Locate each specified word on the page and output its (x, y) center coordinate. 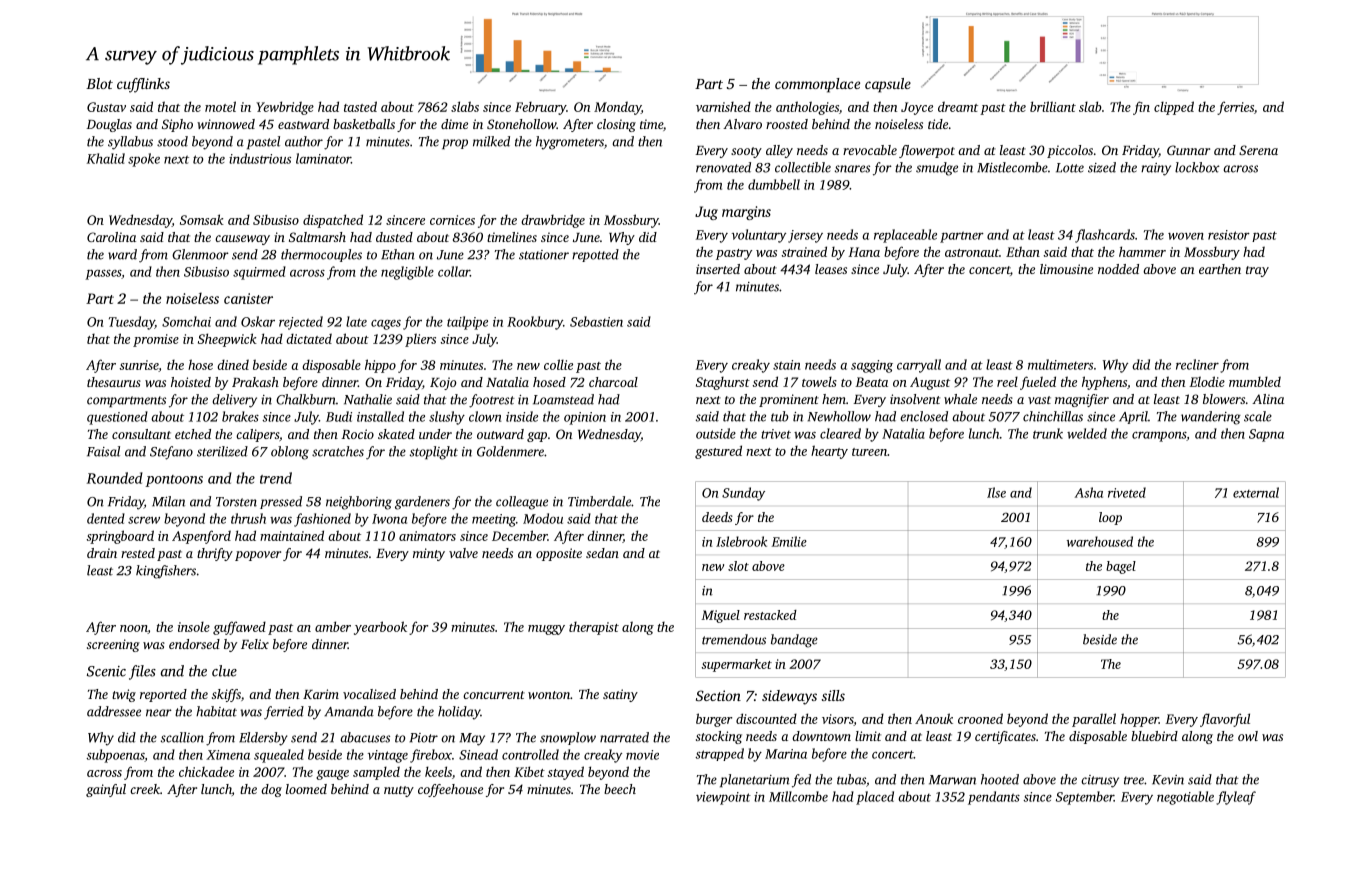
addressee (114, 711)
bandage (794, 641)
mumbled (1255, 381)
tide (938, 124)
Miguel (720, 616)
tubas (851, 779)
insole (194, 626)
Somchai (186, 321)
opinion (585, 418)
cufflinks (143, 85)
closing (616, 125)
